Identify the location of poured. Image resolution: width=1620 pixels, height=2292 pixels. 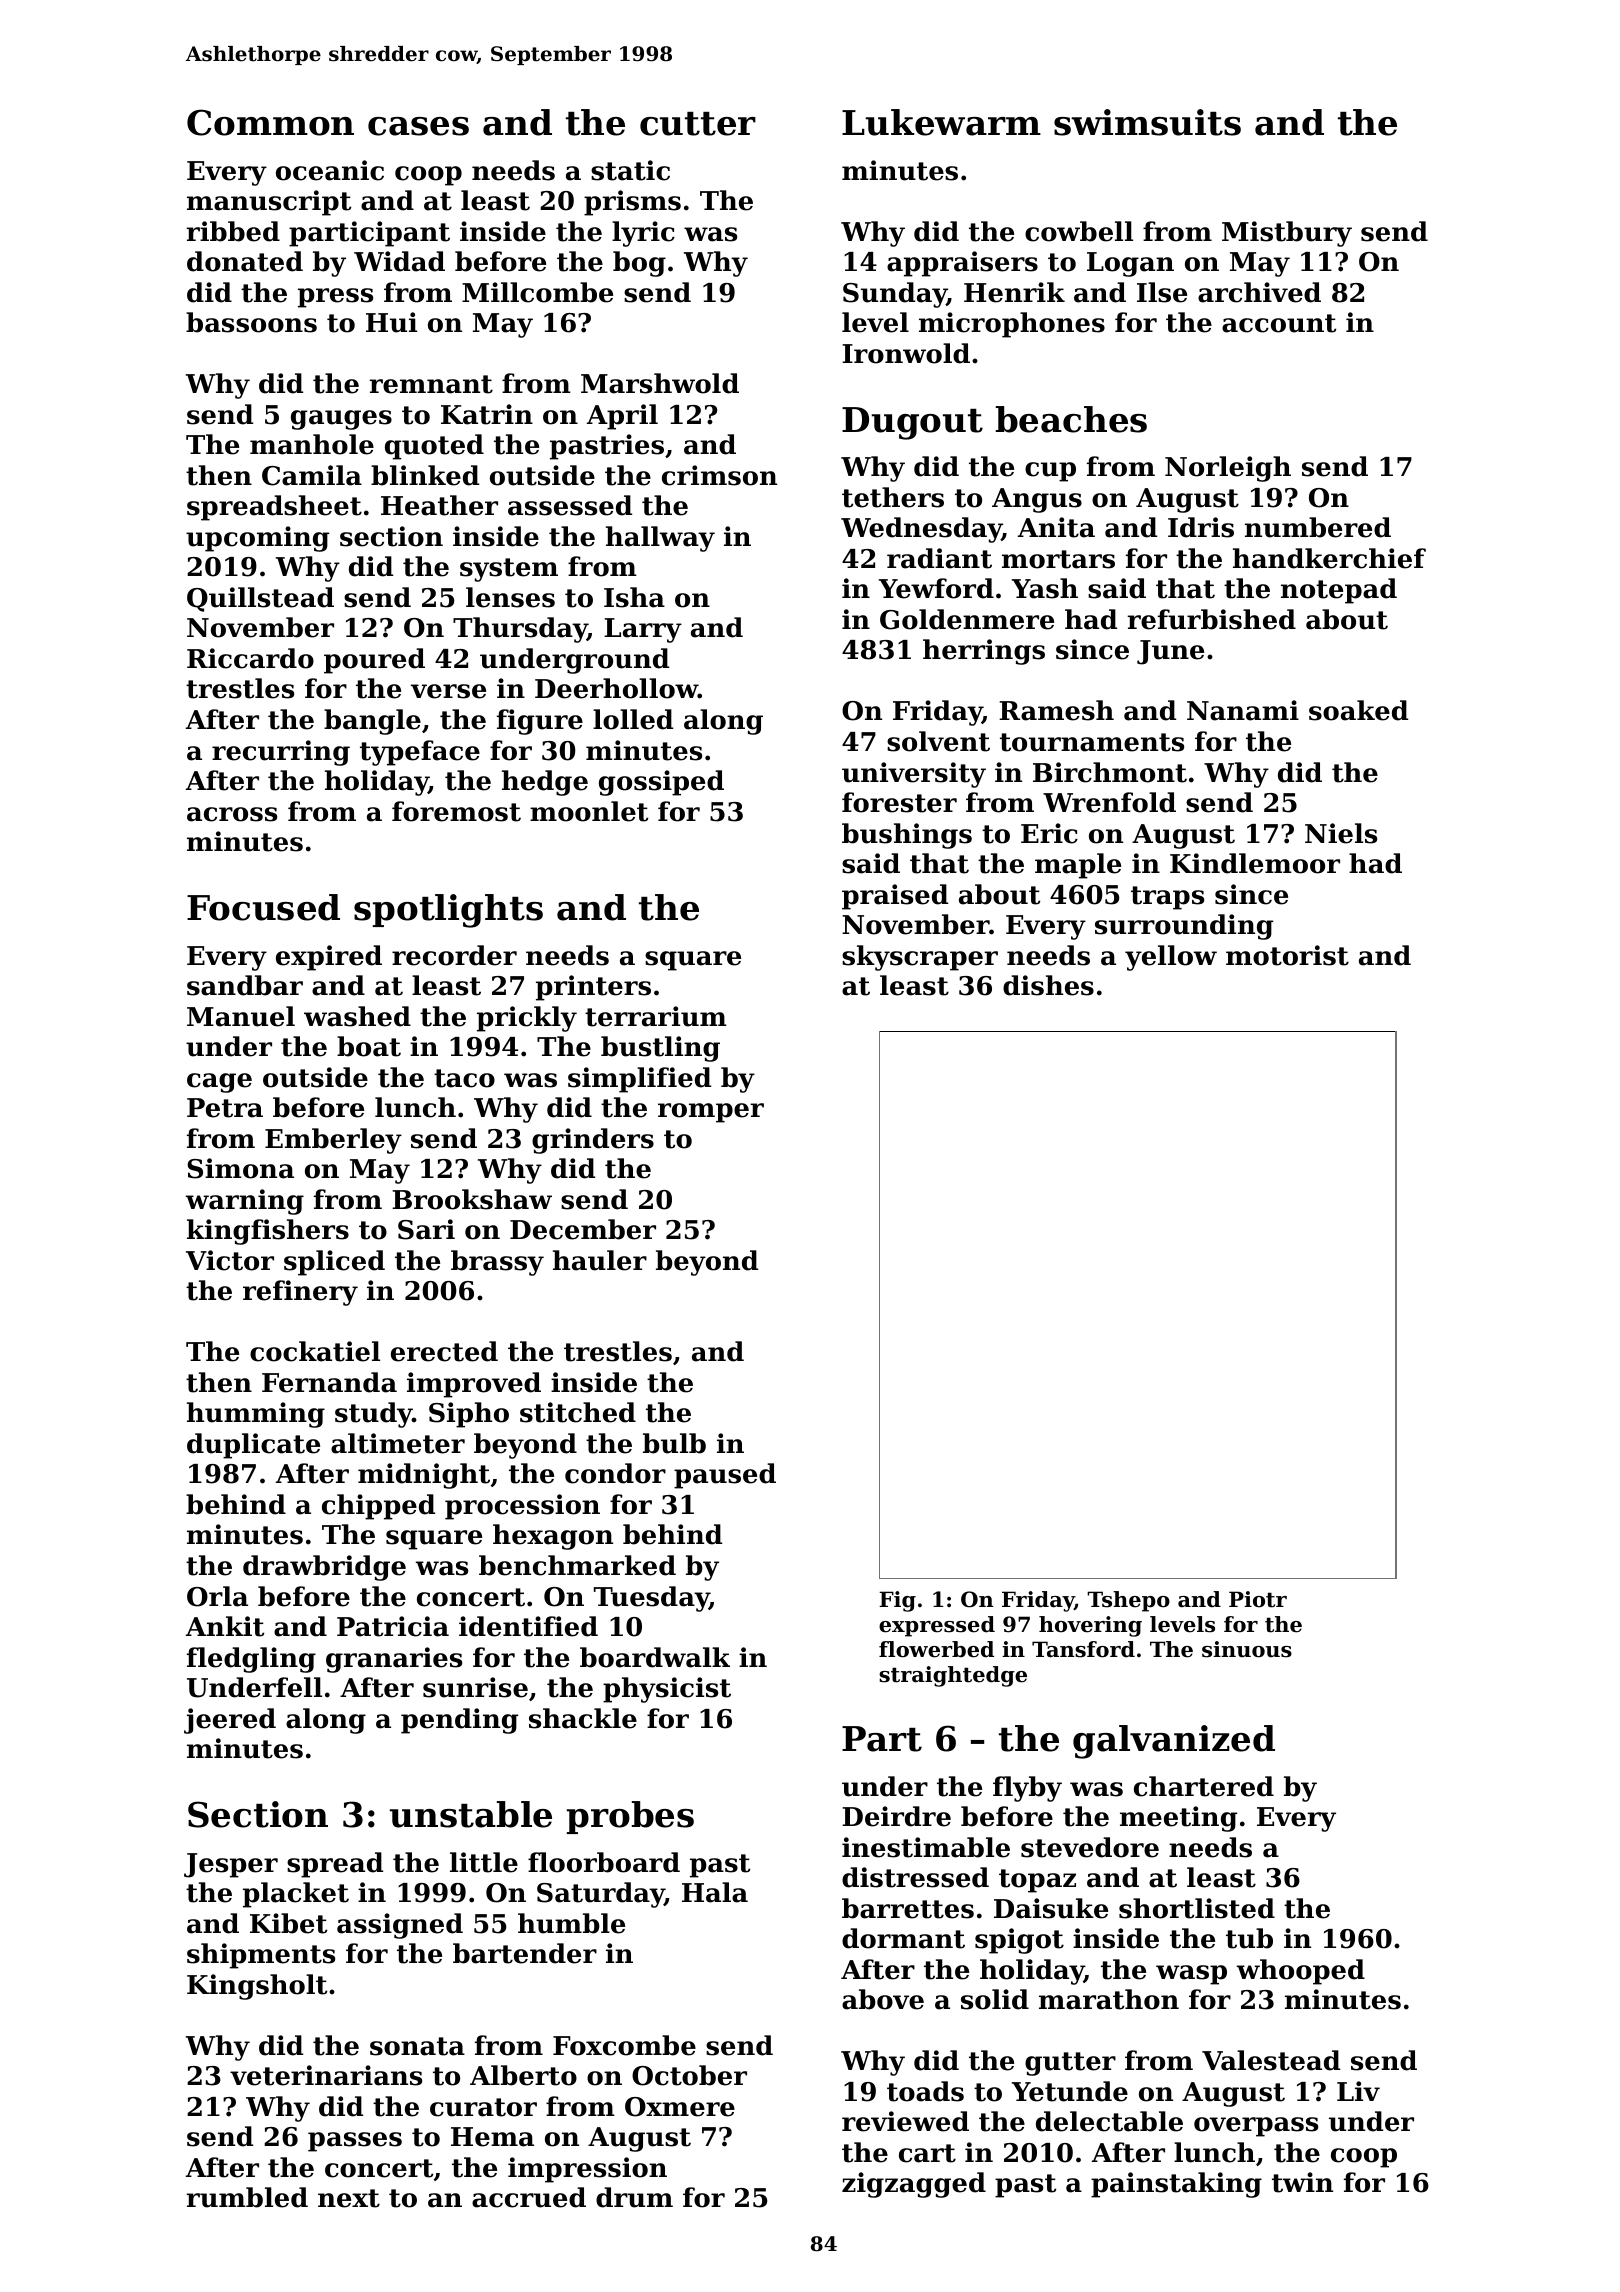
(374, 661).
